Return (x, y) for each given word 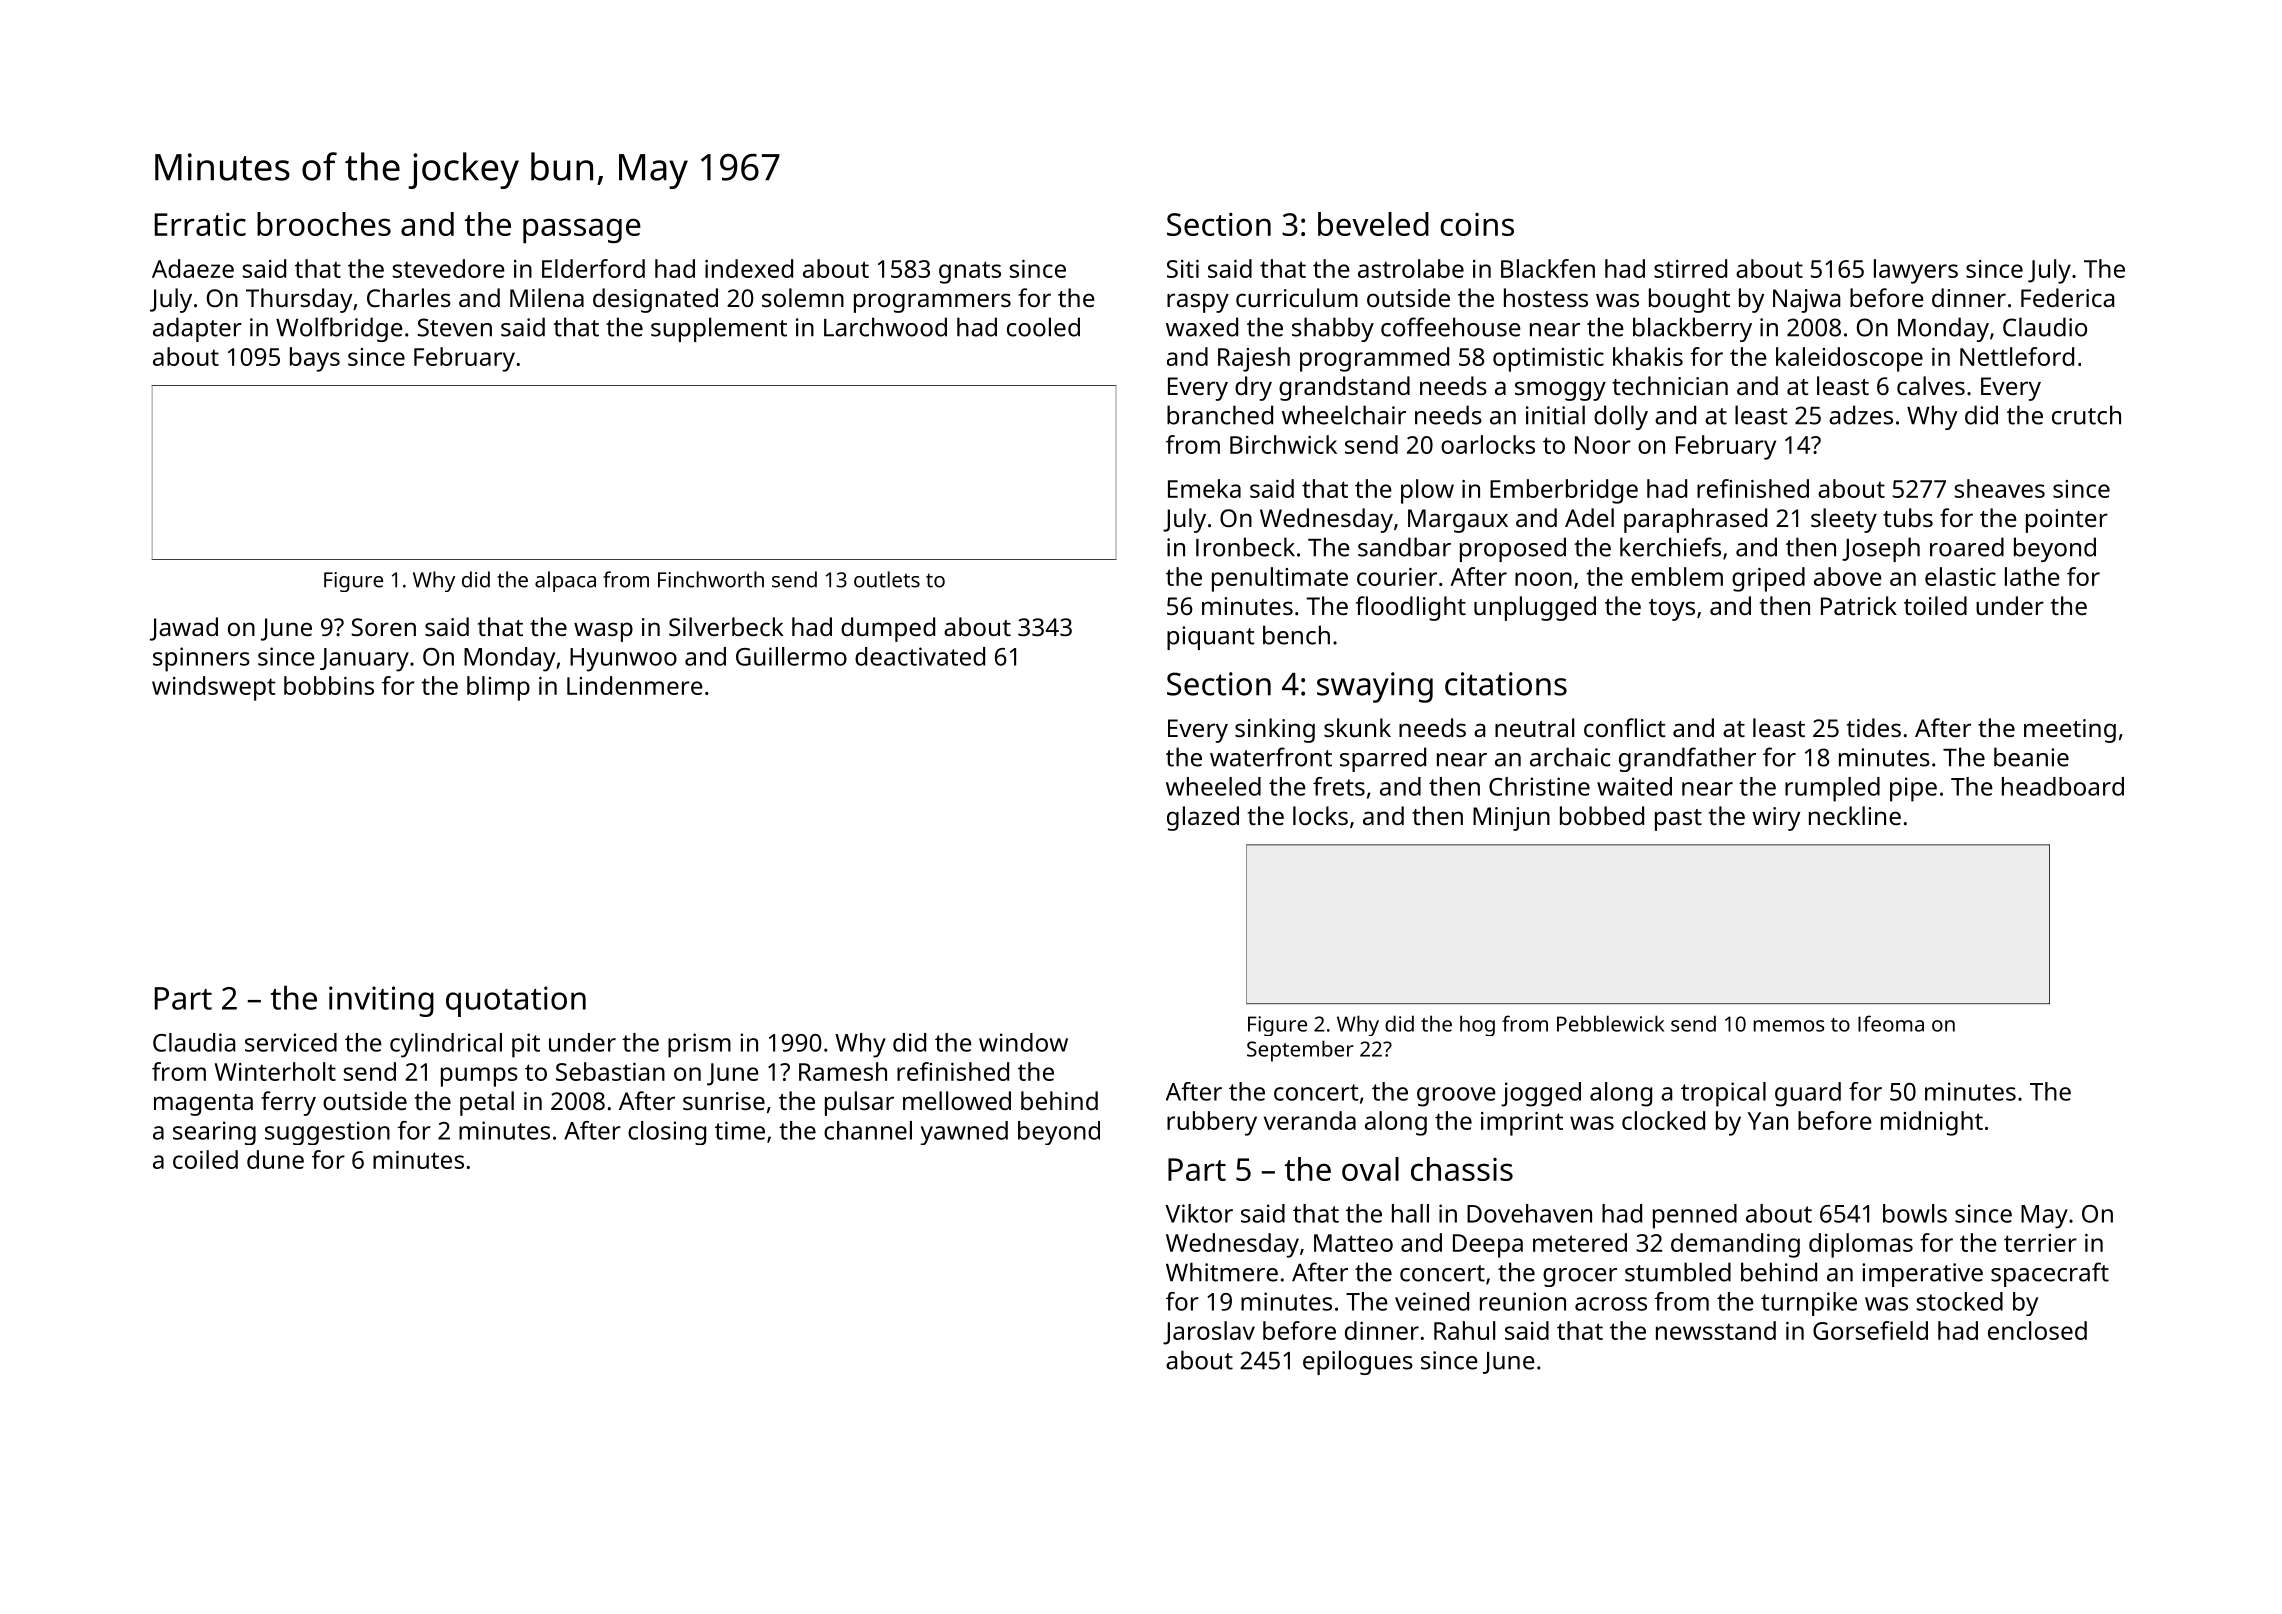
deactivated (920, 656)
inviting (381, 1001)
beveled (1373, 224)
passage (582, 231)
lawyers (1916, 271)
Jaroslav (1209, 1333)
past (1678, 820)
